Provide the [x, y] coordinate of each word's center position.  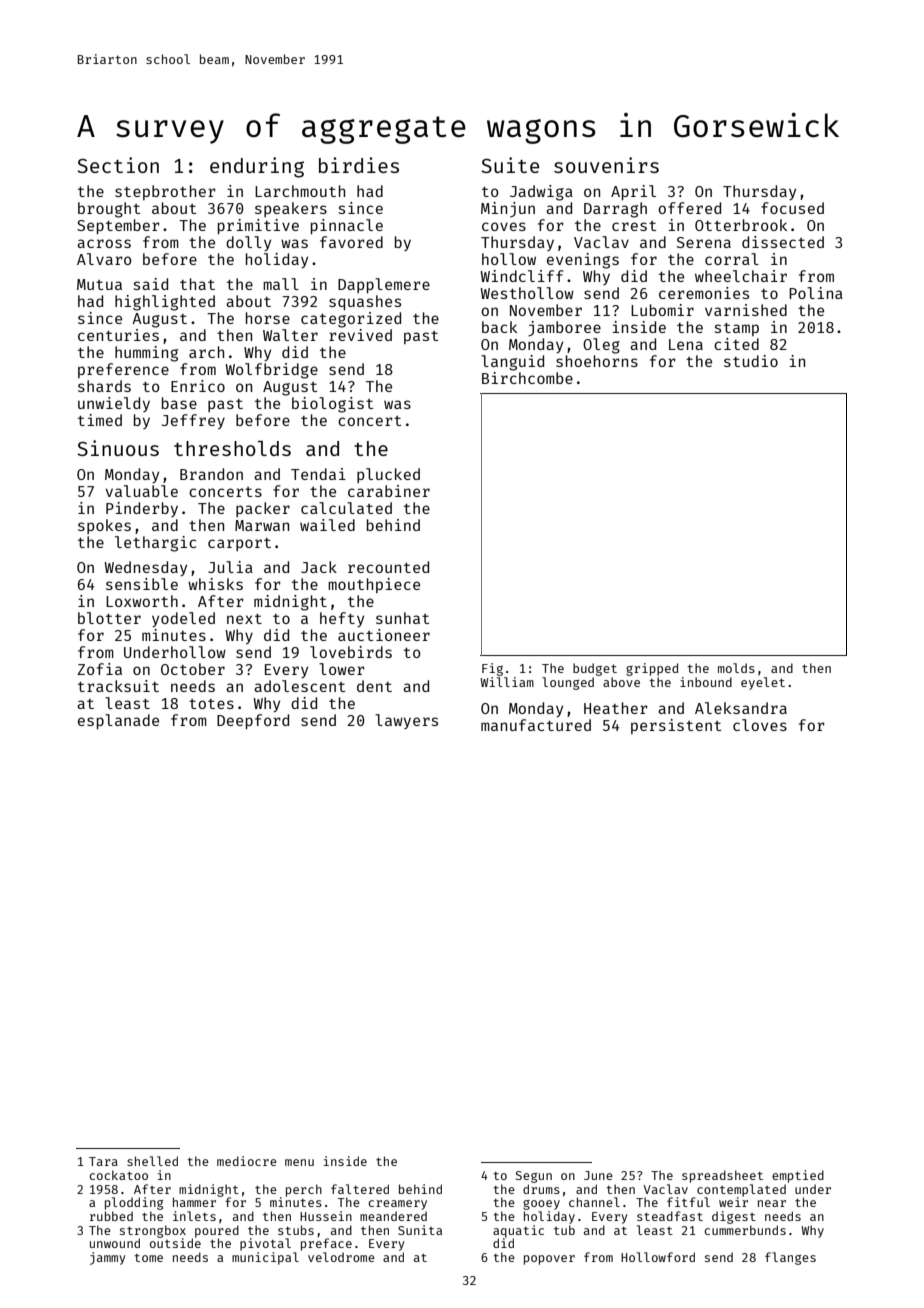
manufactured [536, 725]
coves [504, 226]
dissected [783, 242]
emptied [798, 1176]
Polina [816, 293]
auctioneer [384, 635]
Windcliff [522, 276]
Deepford [253, 721]
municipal [265, 1258]
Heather [616, 708]
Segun [534, 1177]
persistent [676, 726]
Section [118, 165]
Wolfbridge [271, 371]
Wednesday [145, 568]
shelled [152, 1161]
